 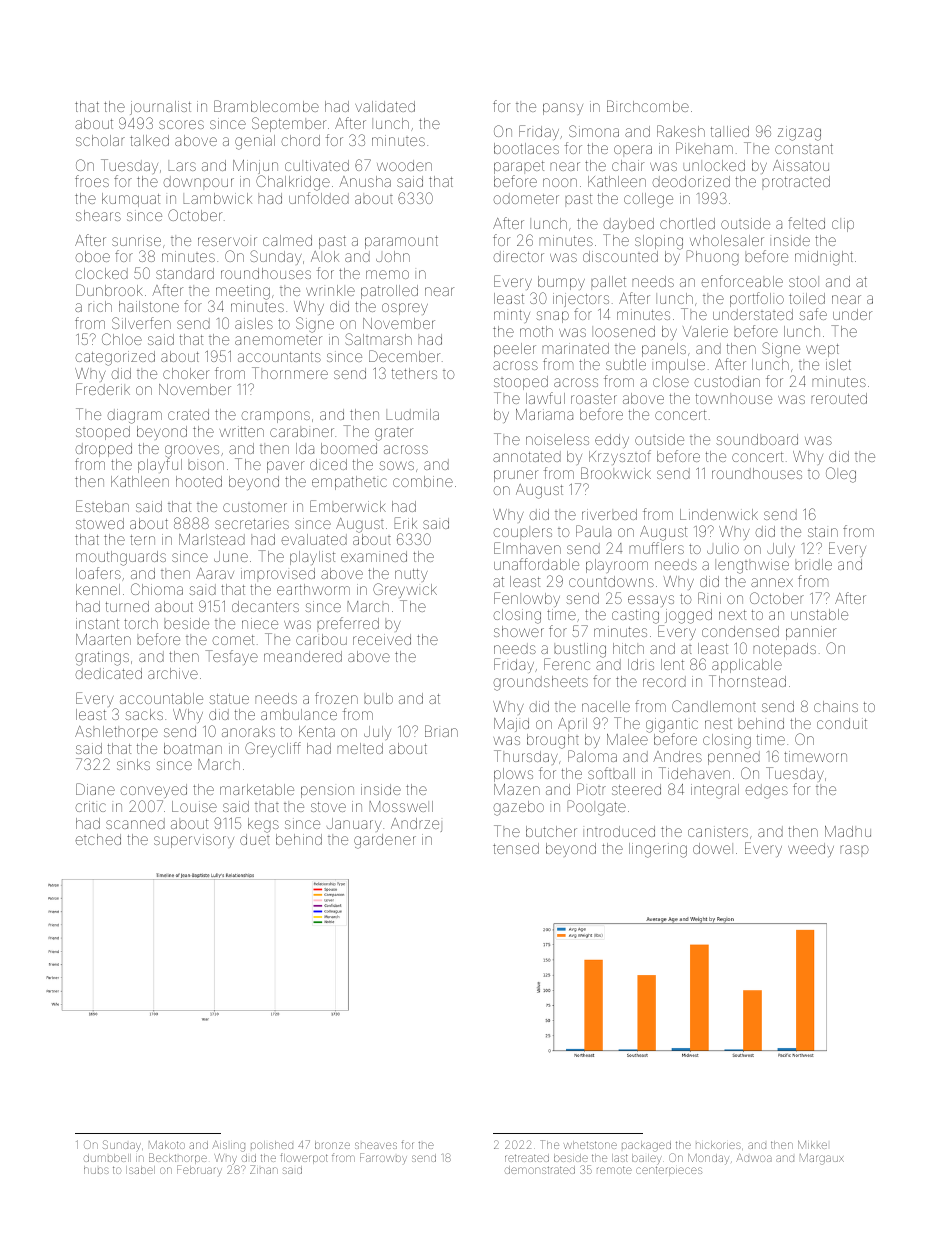 What do you see at coordinates (727, 381) in the screenshot?
I see `custodian` at bounding box center [727, 381].
